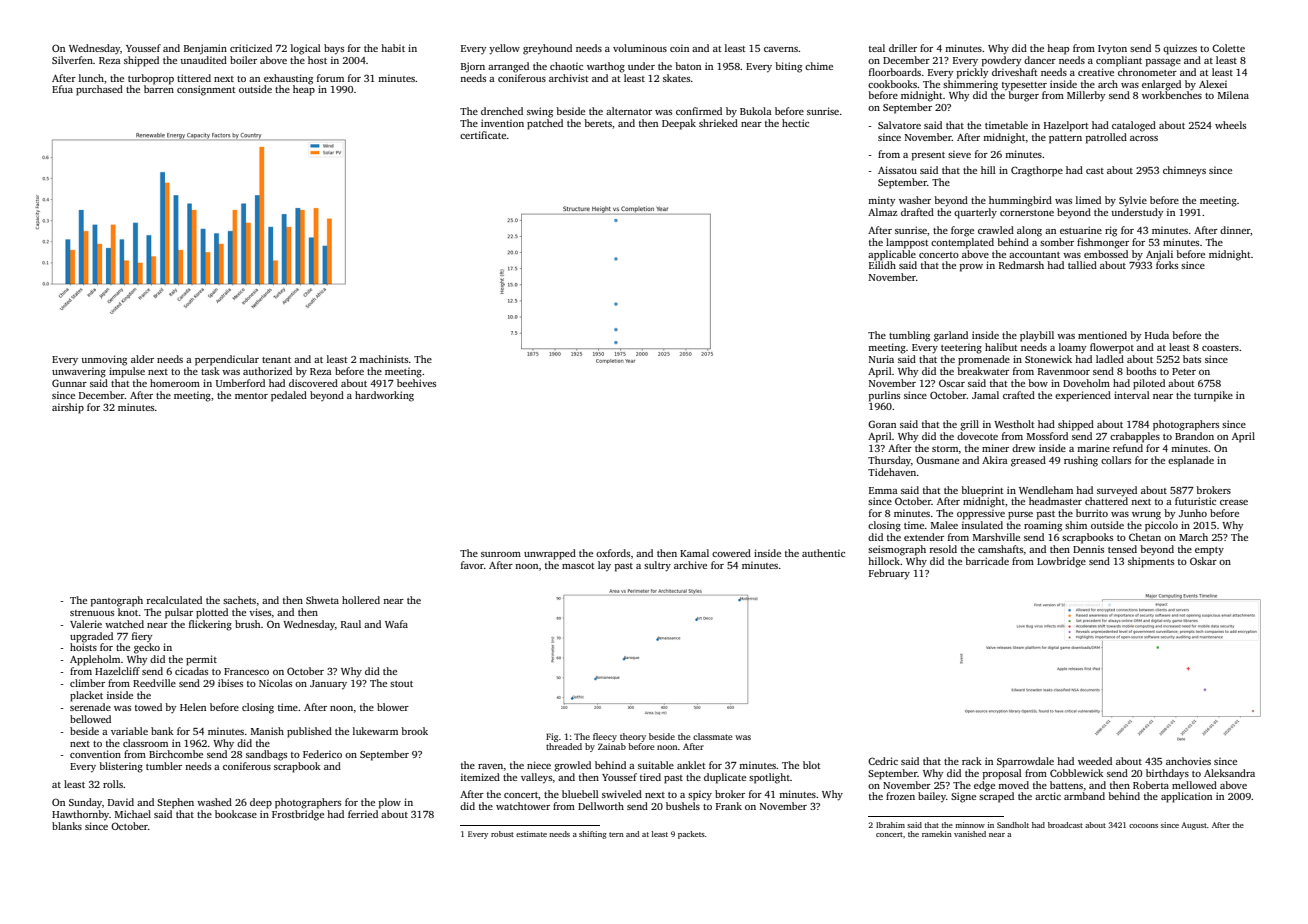 The width and height of the screenshot is (1308, 924). What do you see at coordinates (288, 79) in the screenshot?
I see `exhausting` at bounding box center [288, 79].
